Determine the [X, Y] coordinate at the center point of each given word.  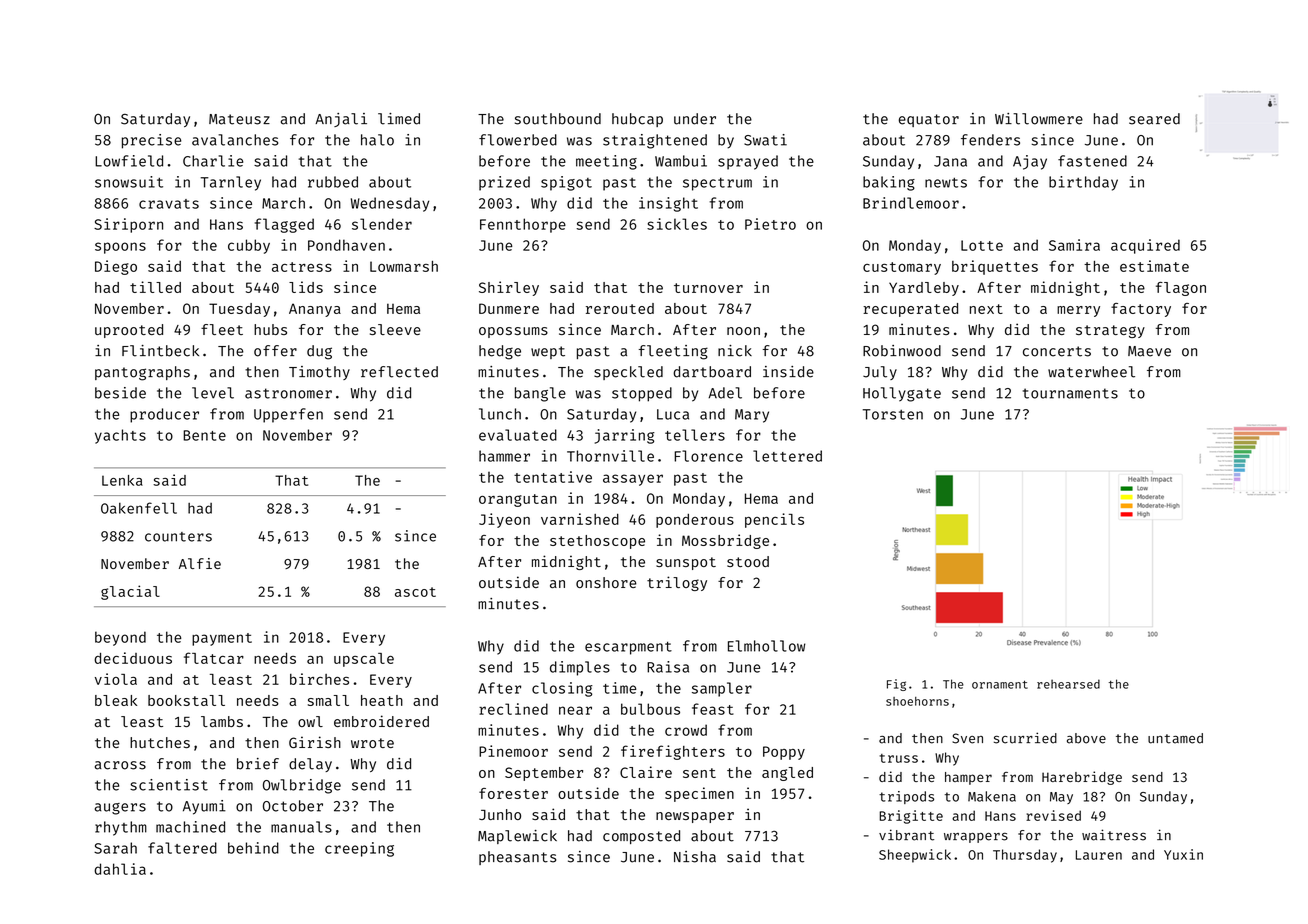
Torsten [893, 414]
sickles [677, 224]
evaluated [518, 435]
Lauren [1099, 855]
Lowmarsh [404, 266]
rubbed [333, 182]
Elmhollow [767, 646]
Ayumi [204, 807]
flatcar [214, 658]
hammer [504, 456]
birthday [1083, 183]
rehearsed [1068, 684]
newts [946, 183]
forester [513, 793]
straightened [655, 141]
